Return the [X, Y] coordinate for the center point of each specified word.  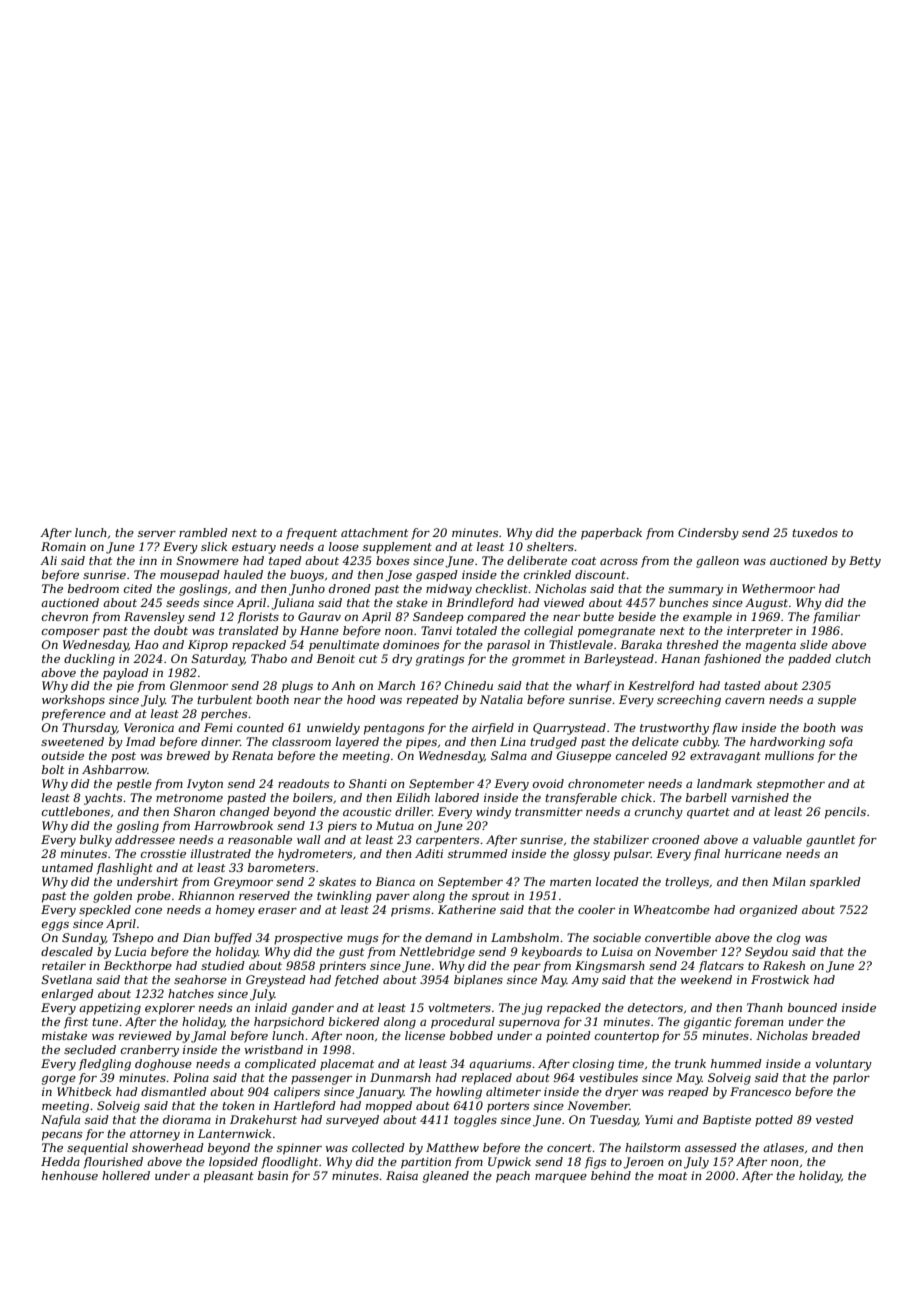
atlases [783, 1147]
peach [513, 1177]
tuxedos [815, 532]
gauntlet [830, 841]
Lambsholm [525, 937]
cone [148, 911]
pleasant [229, 1177]
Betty [865, 562]
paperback [611, 534]
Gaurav [319, 616]
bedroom [93, 588]
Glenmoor [199, 685]
